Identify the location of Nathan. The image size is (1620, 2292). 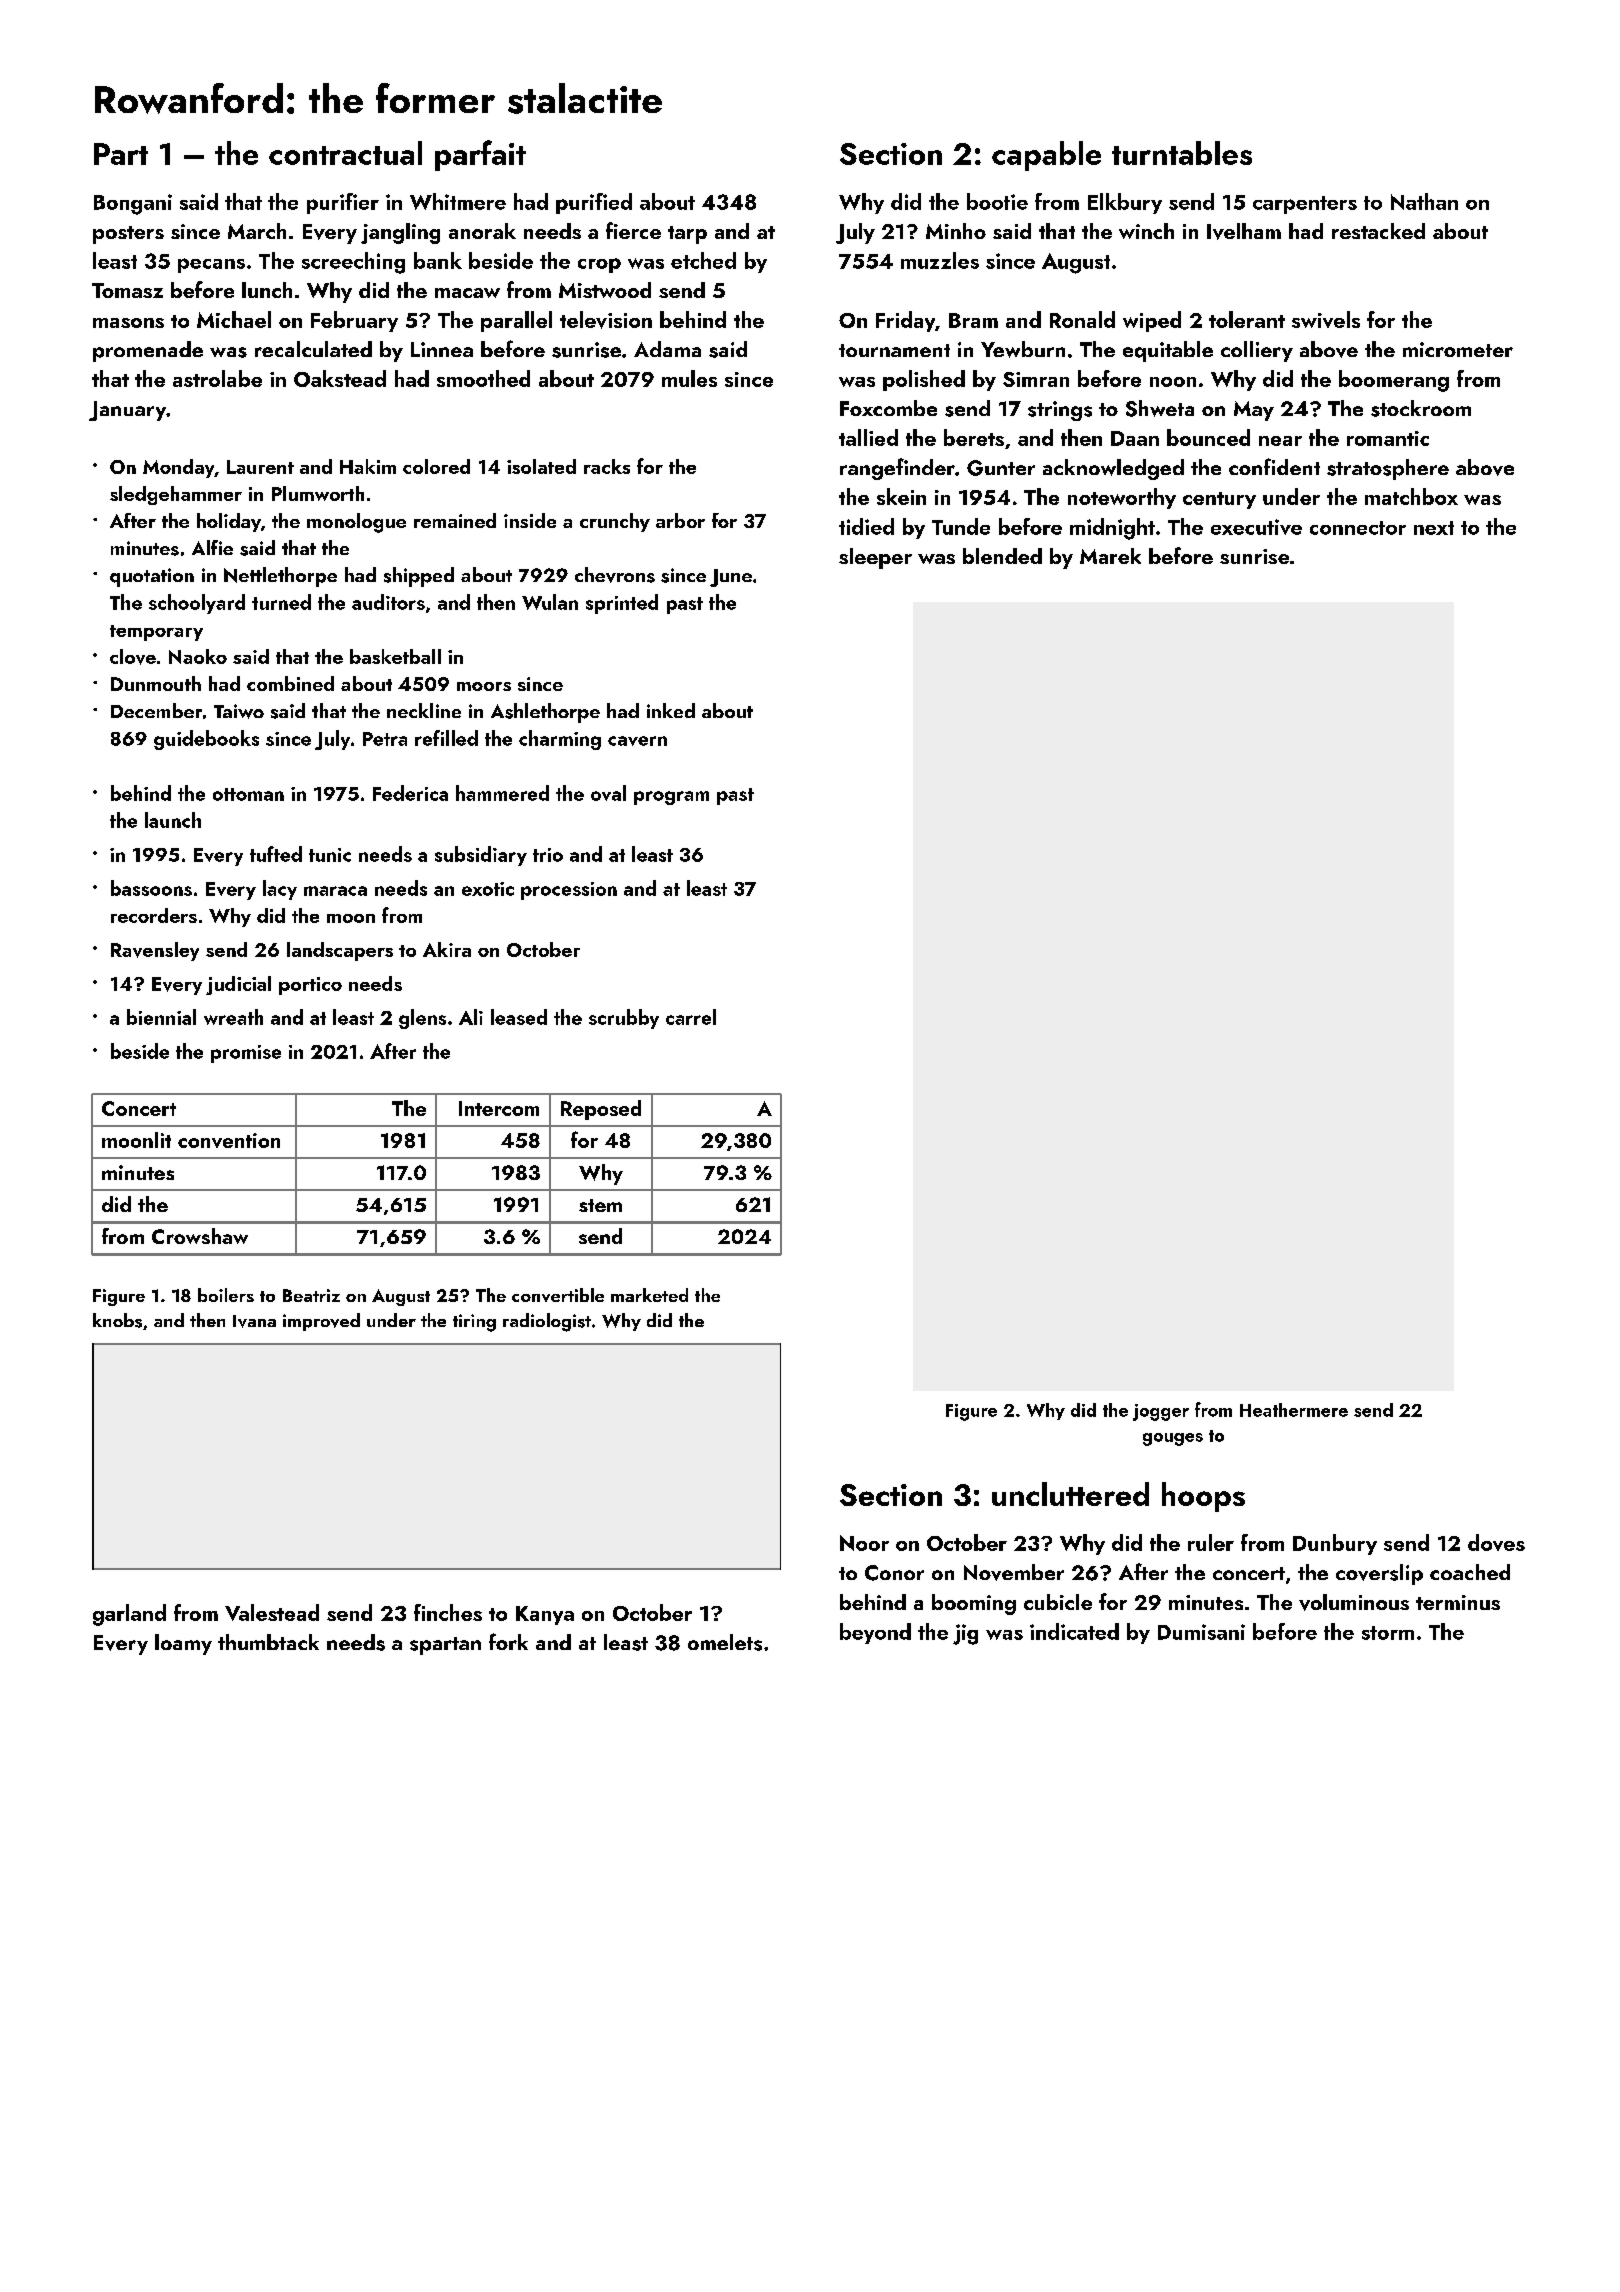
(1424, 201).
